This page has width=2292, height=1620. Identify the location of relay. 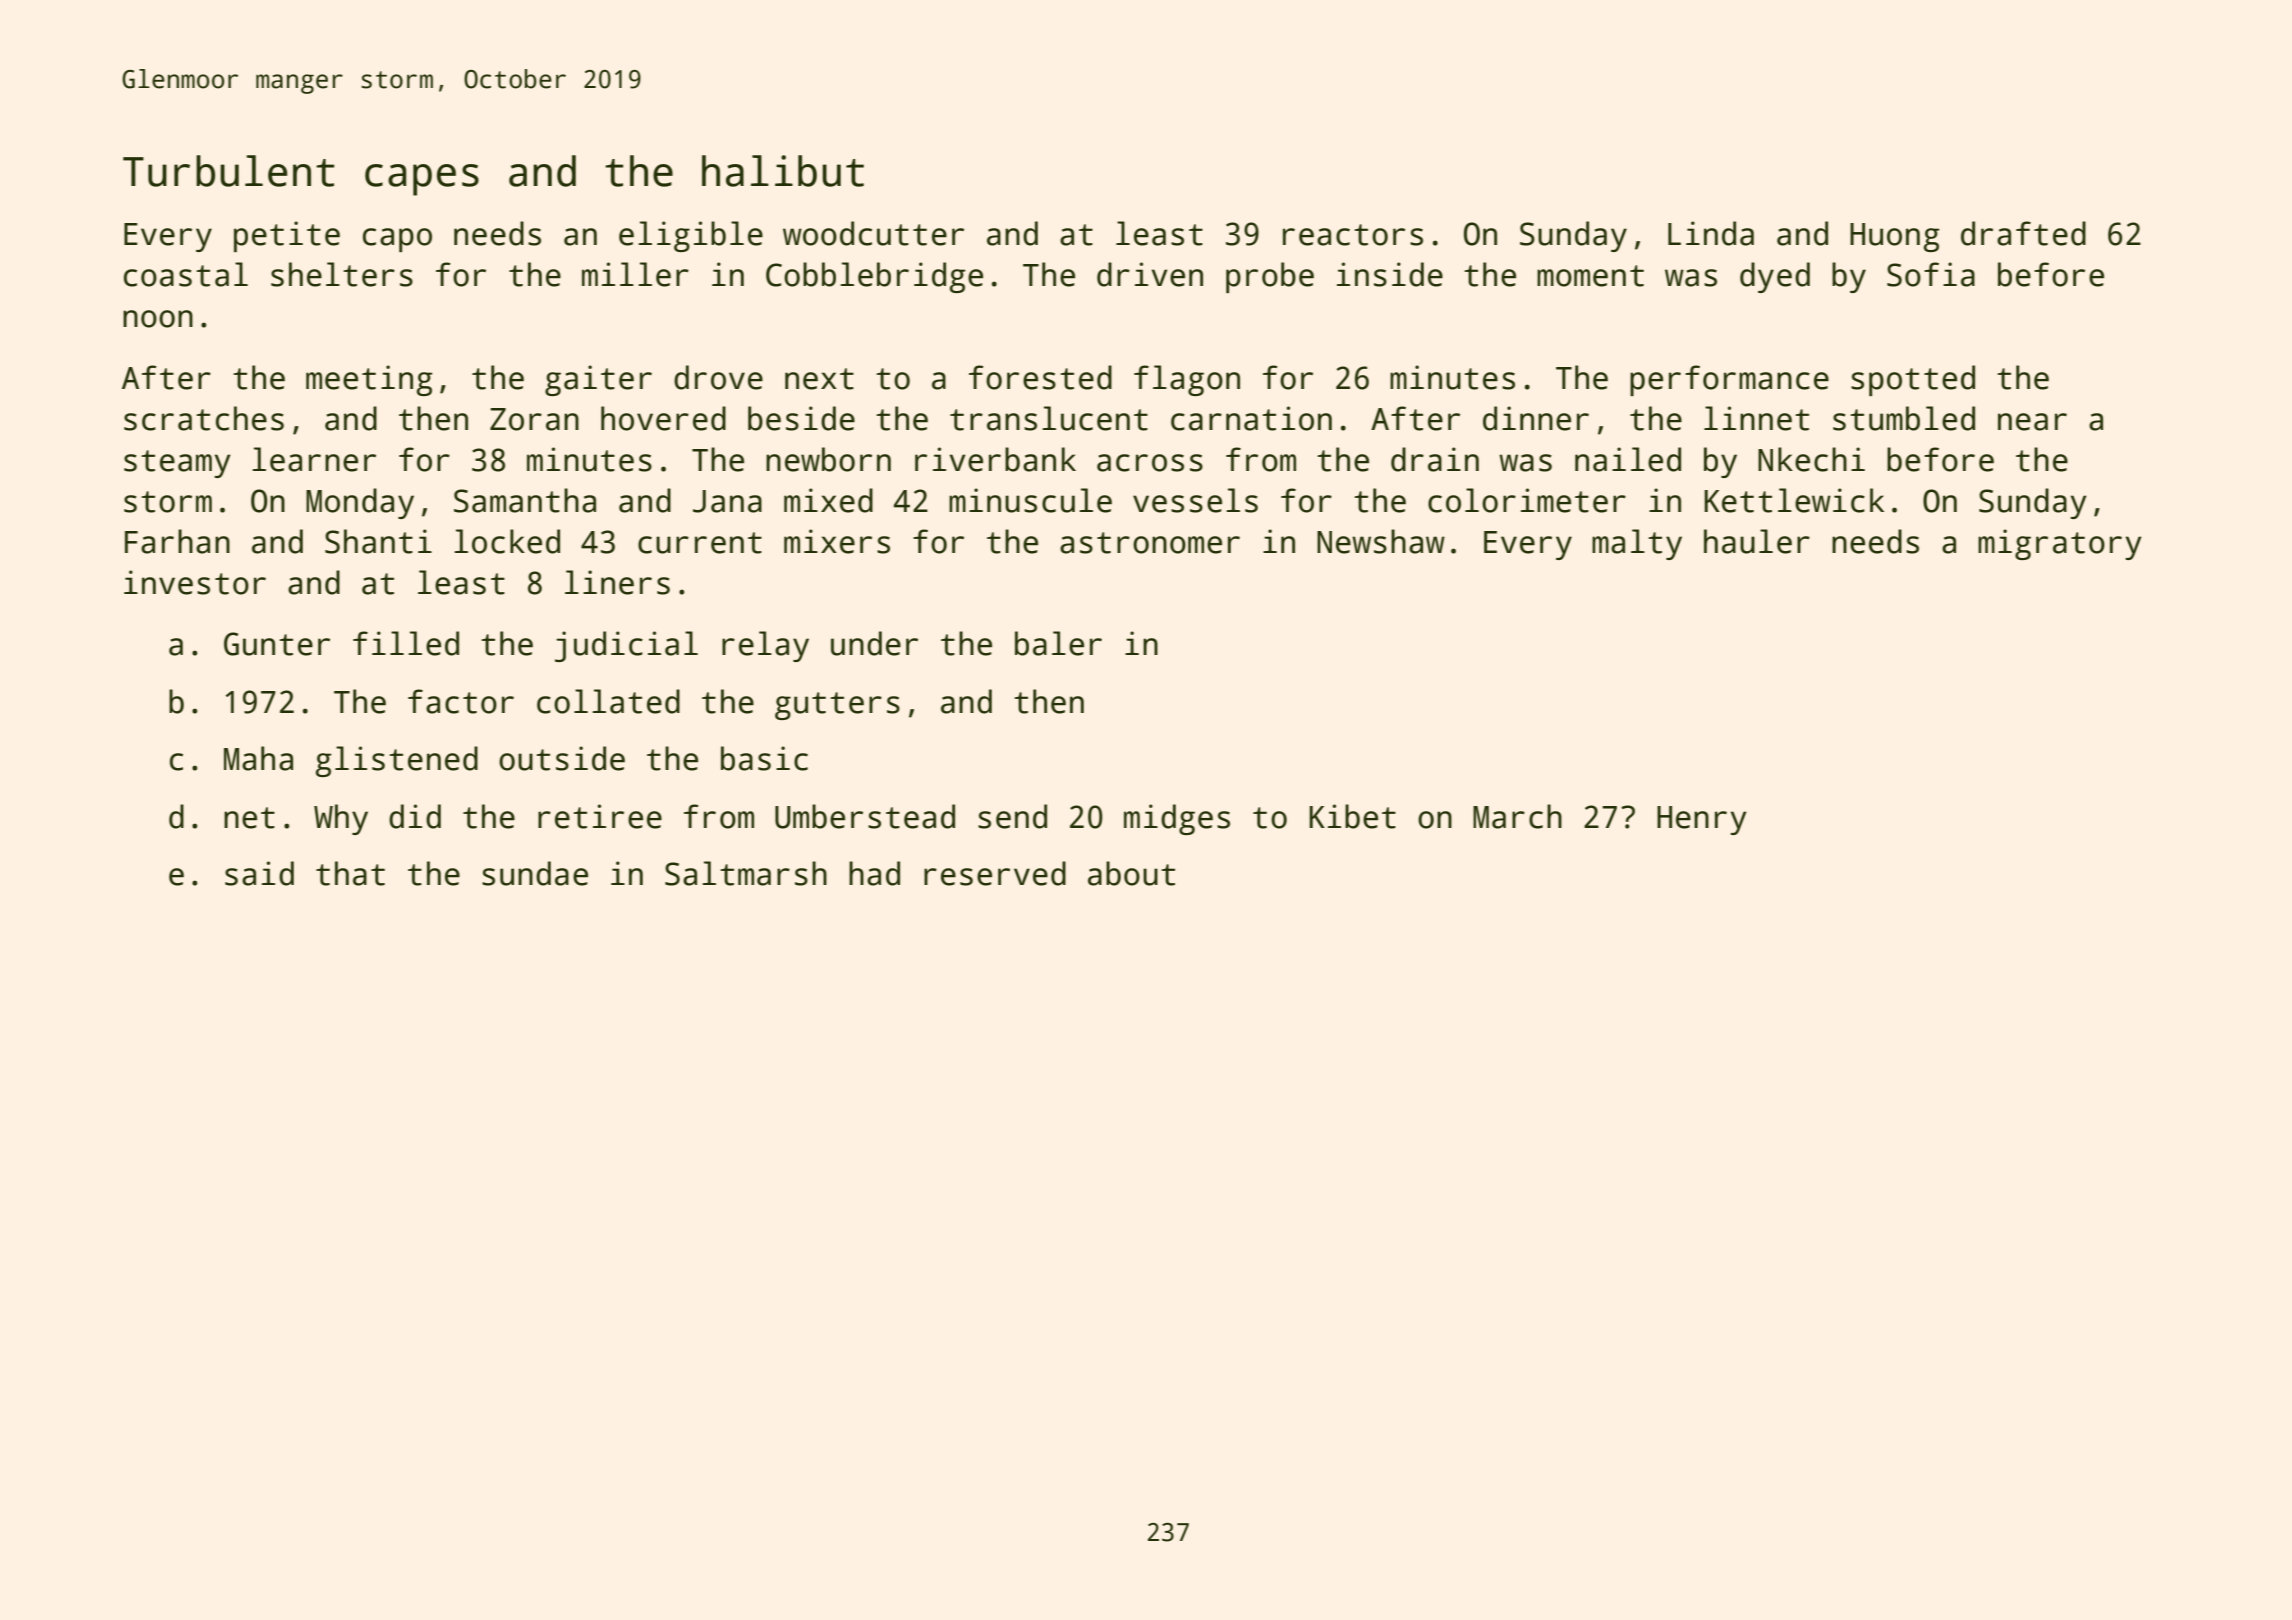
(765, 646).
